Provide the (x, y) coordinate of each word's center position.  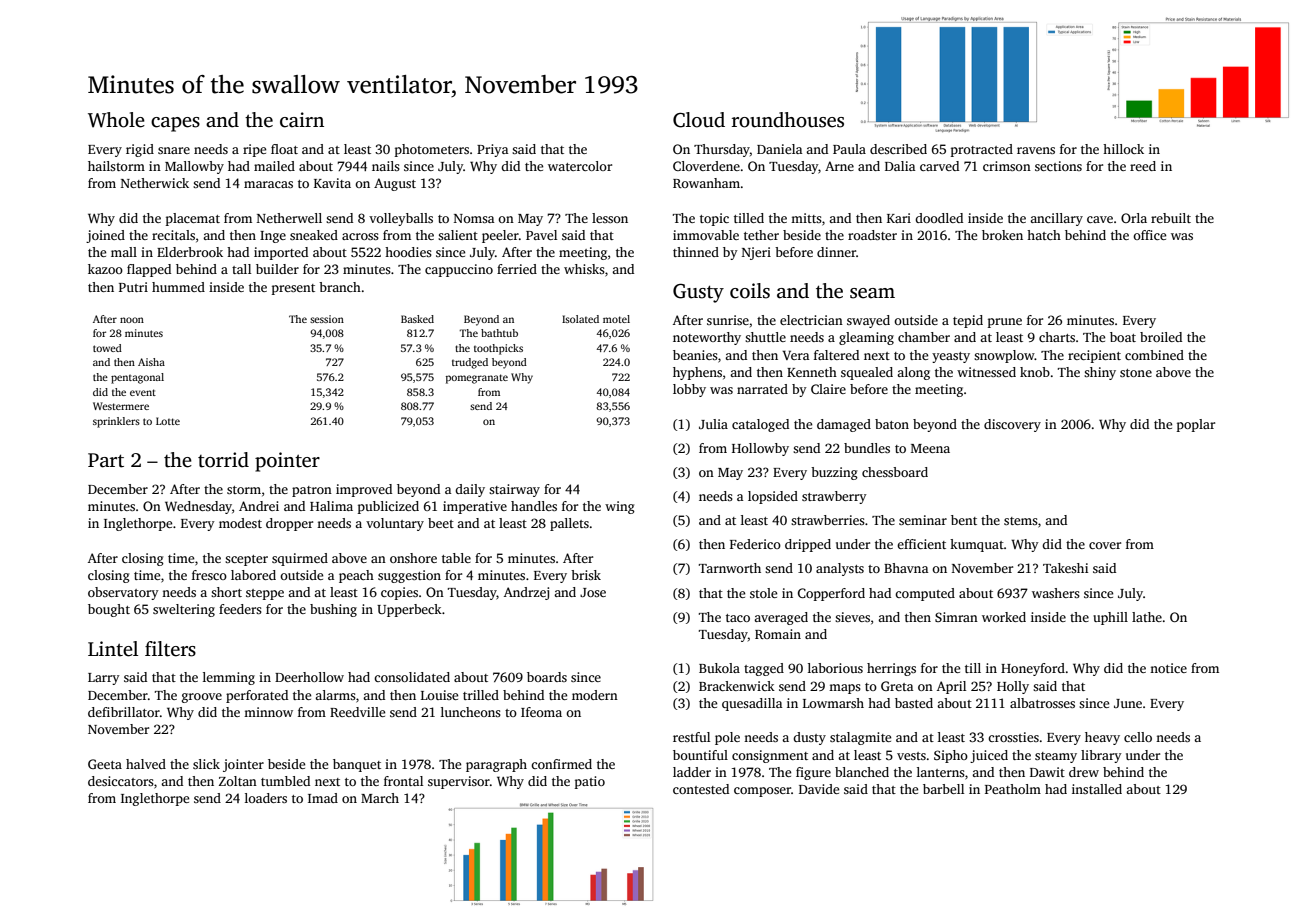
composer (762, 792)
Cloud (699, 120)
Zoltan (238, 781)
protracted (982, 150)
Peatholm (1013, 789)
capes (175, 124)
